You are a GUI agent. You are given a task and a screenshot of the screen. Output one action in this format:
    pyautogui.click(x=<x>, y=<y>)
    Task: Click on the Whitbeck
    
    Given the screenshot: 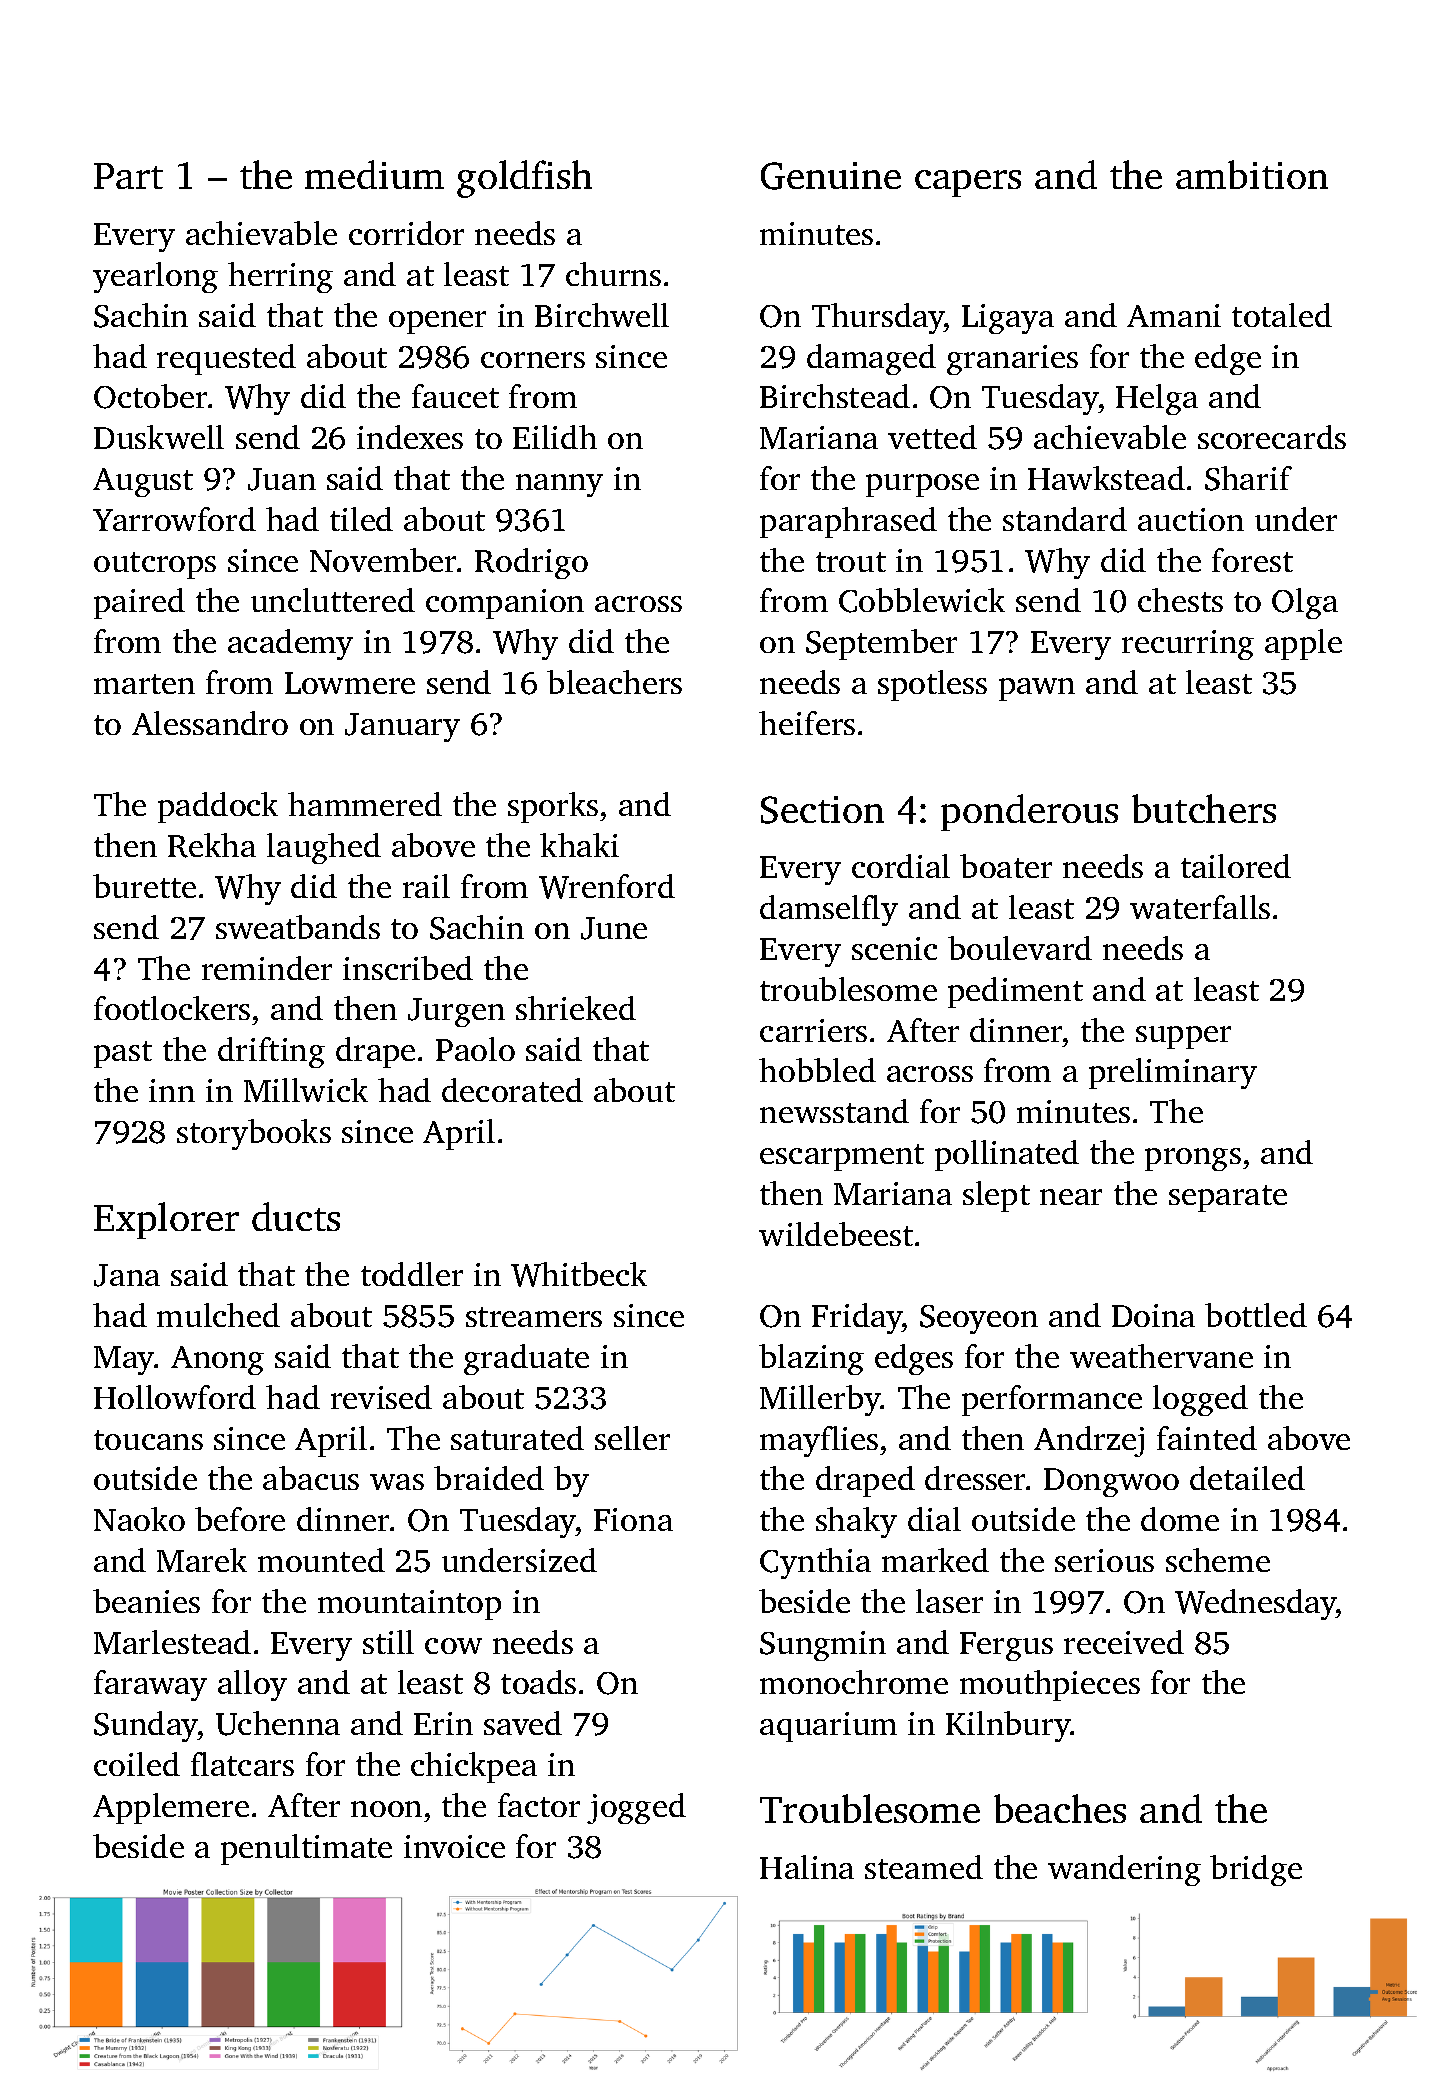 What is the action you would take?
    pyautogui.click(x=579, y=1274)
